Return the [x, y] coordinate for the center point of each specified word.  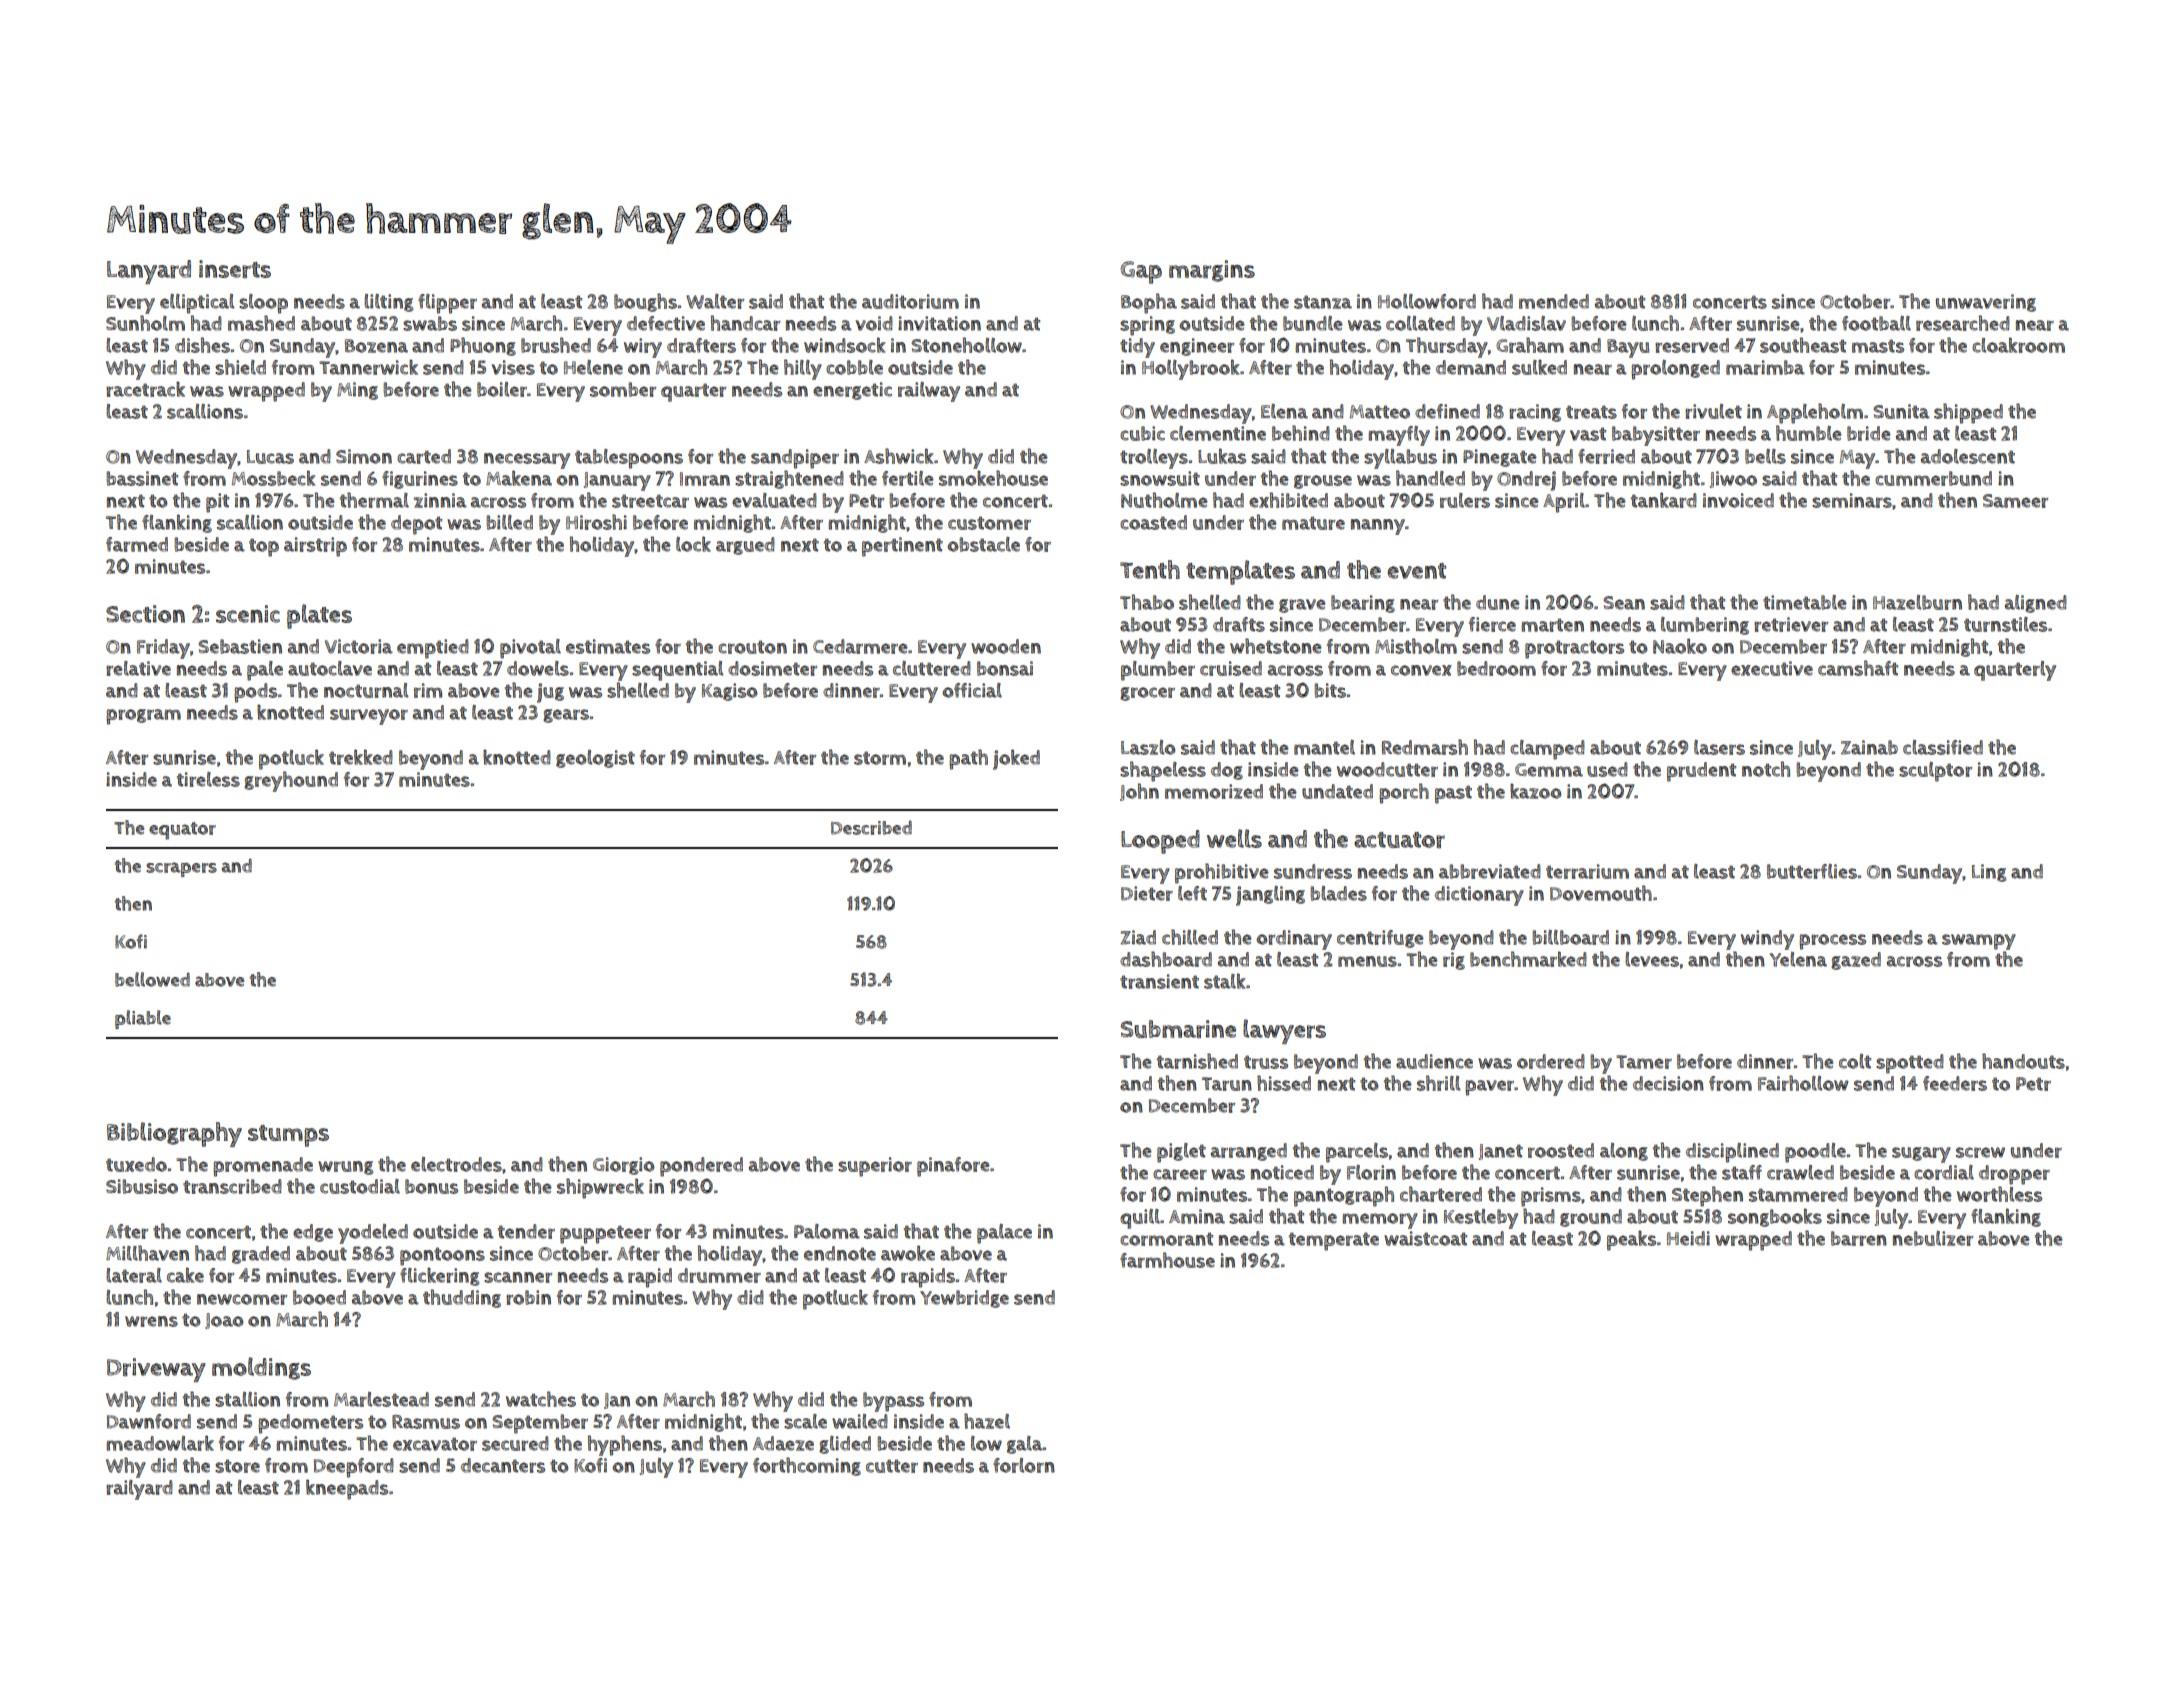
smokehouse [993, 478]
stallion [247, 1399]
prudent [1701, 772]
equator [182, 831]
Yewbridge [964, 1299]
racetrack [145, 389]
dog [1227, 771]
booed [319, 1297]
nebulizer [1933, 1238]
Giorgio [623, 1166]
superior [875, 1167]
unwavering [1986, 303]
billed [509, 522]
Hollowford [1427, 301]
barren [1859, 1238]
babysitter [1656, 436]
